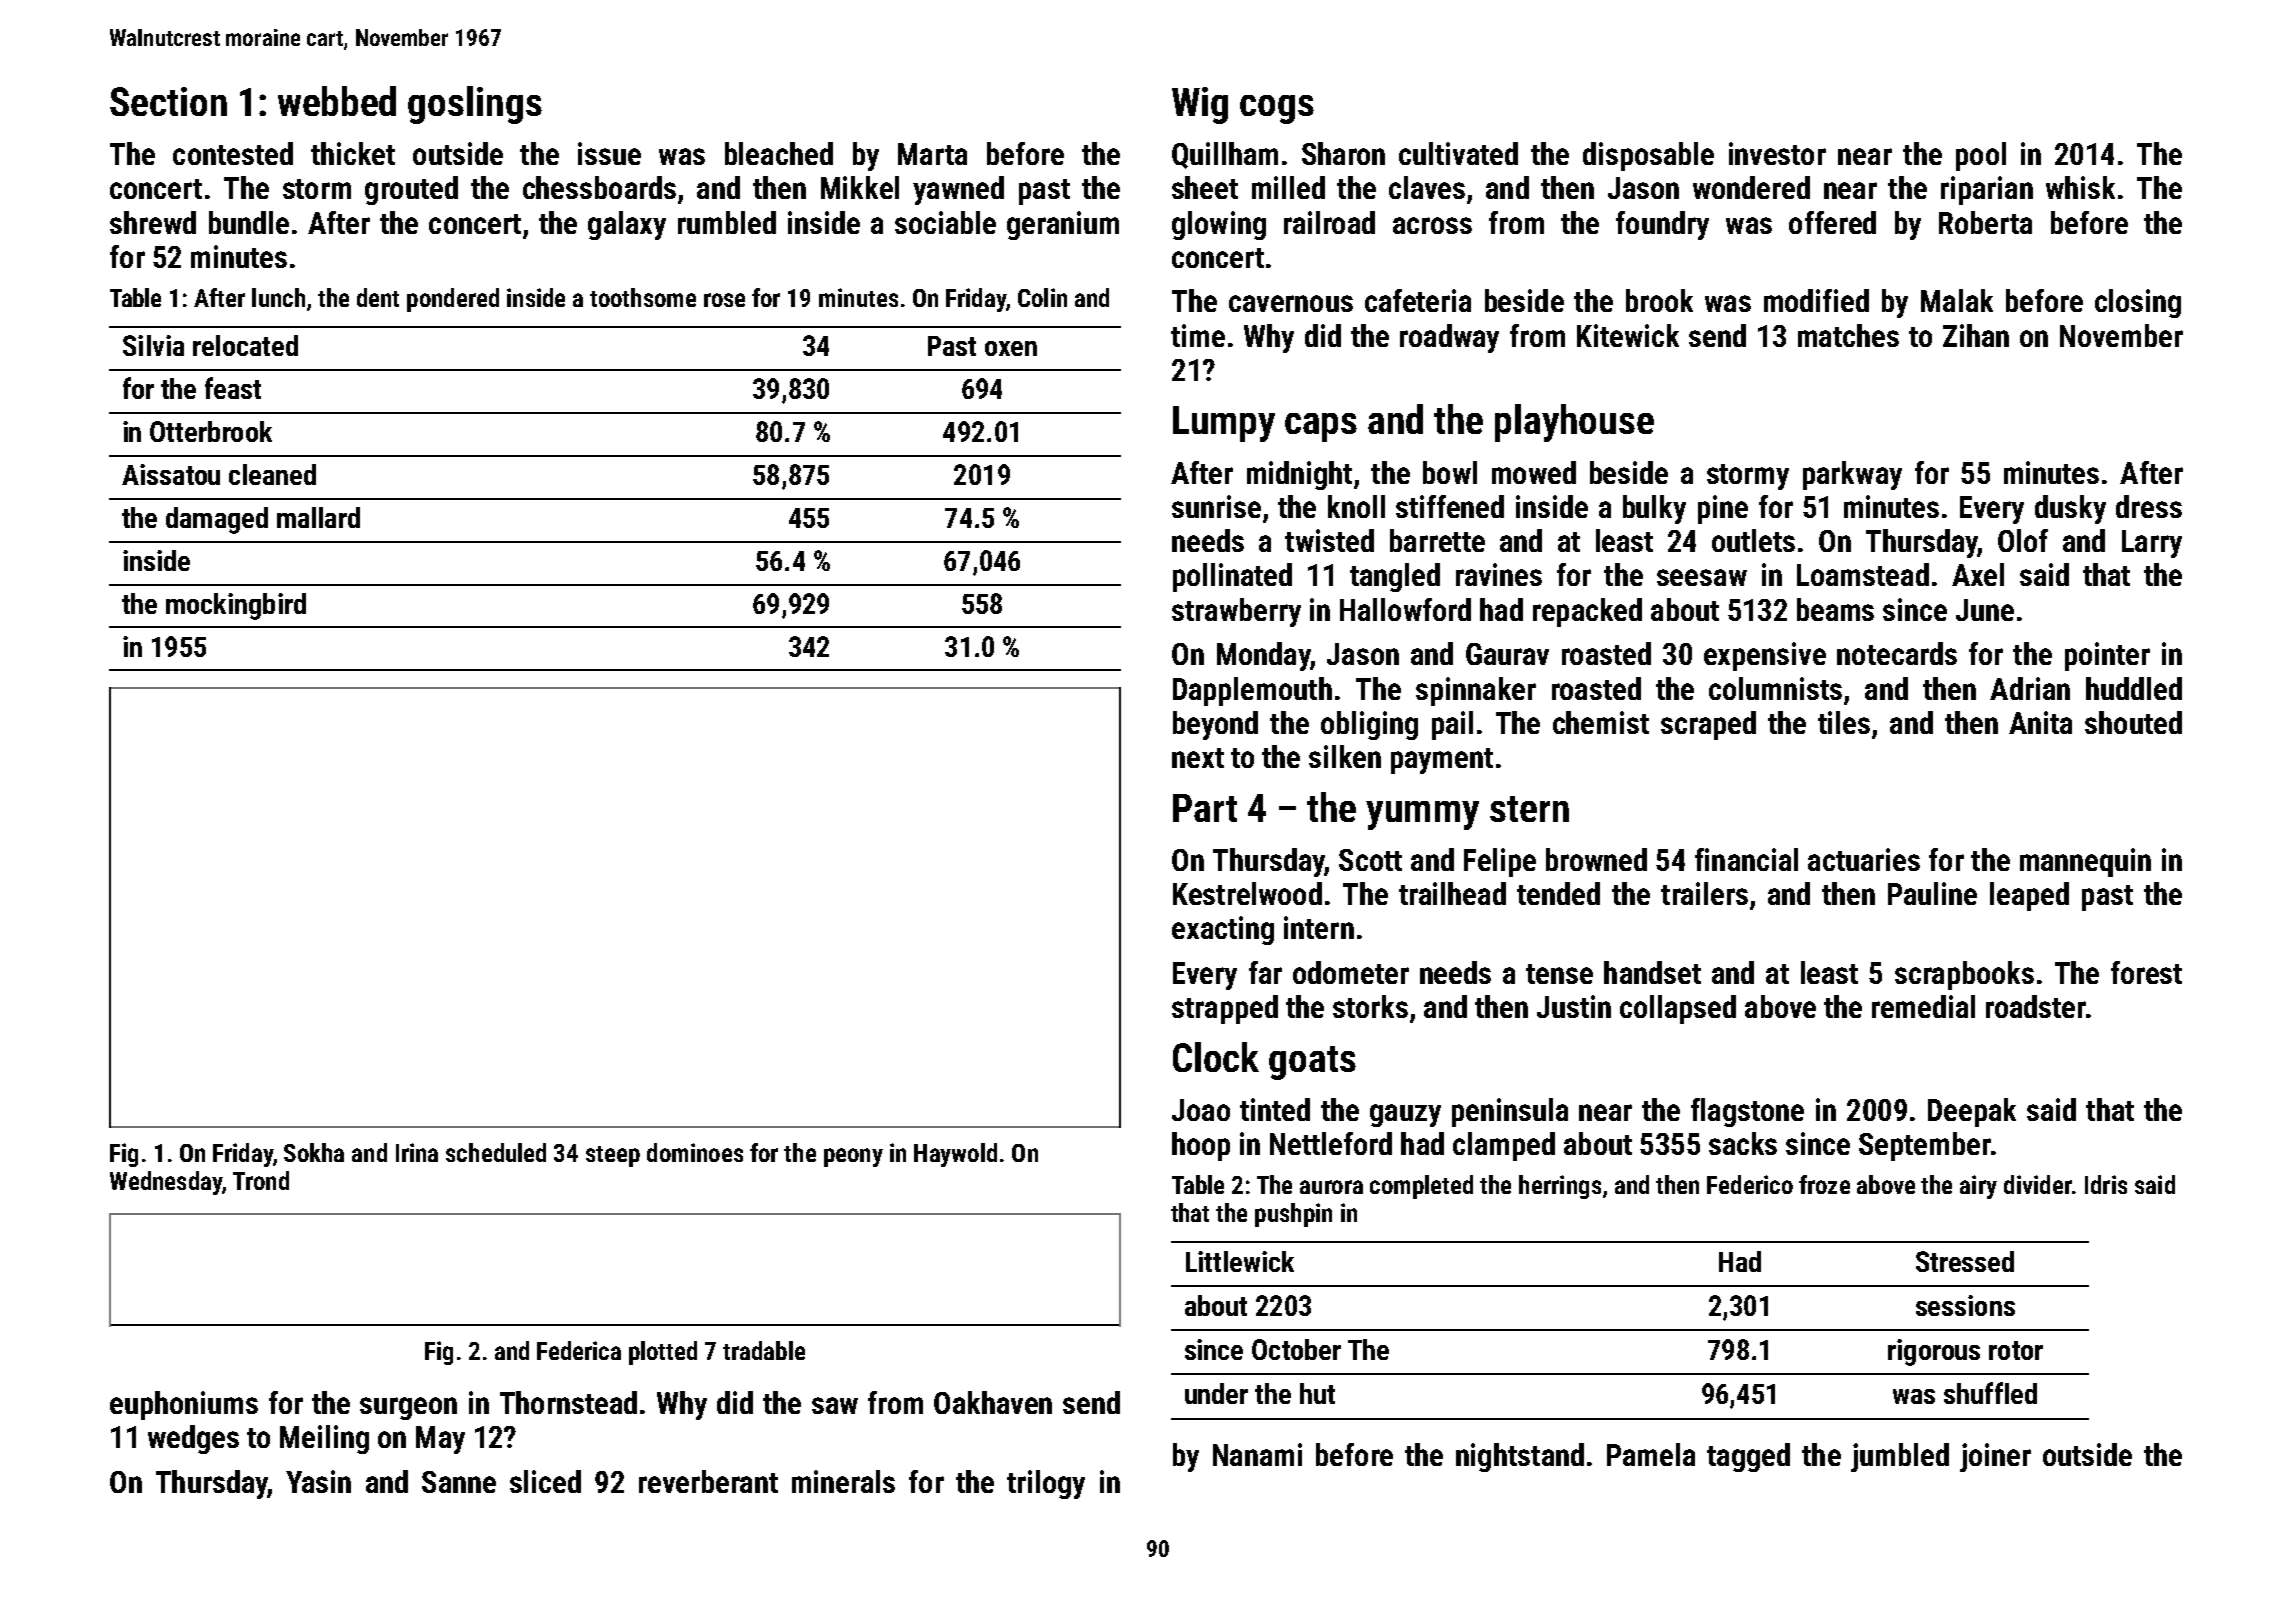  Describe the element at coordinates (1746, 859) in the screenshot. I see `financial` at that location.
